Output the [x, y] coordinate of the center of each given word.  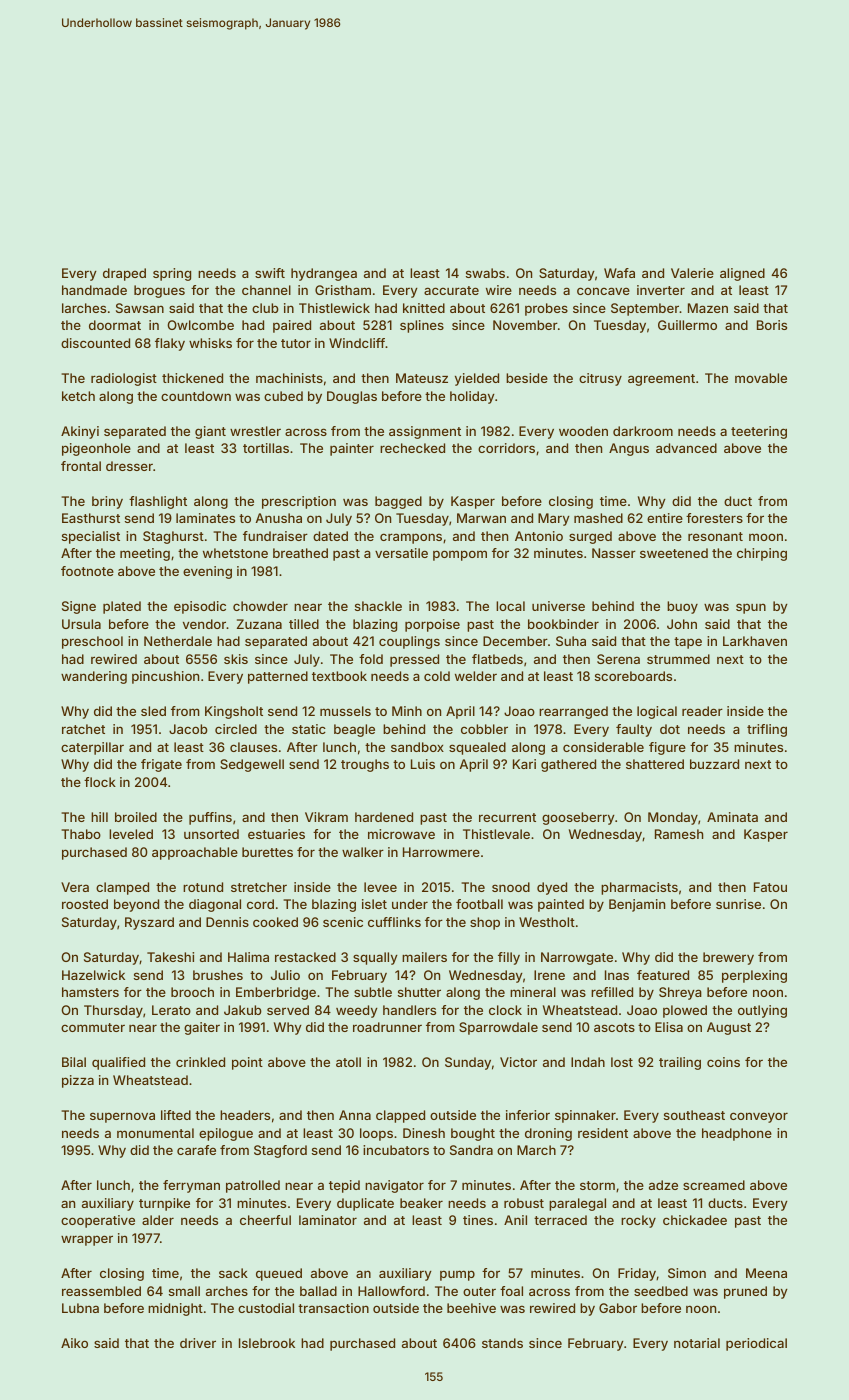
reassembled [101, 1291]
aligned [742, 274]
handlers [409, 1010]
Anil [515, 1220]
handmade [94, 290]
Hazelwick [93, 975]
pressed [414, 660]
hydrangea [324, 274]
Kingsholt [234, 712]
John [682, 624]
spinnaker [585, 1116]
